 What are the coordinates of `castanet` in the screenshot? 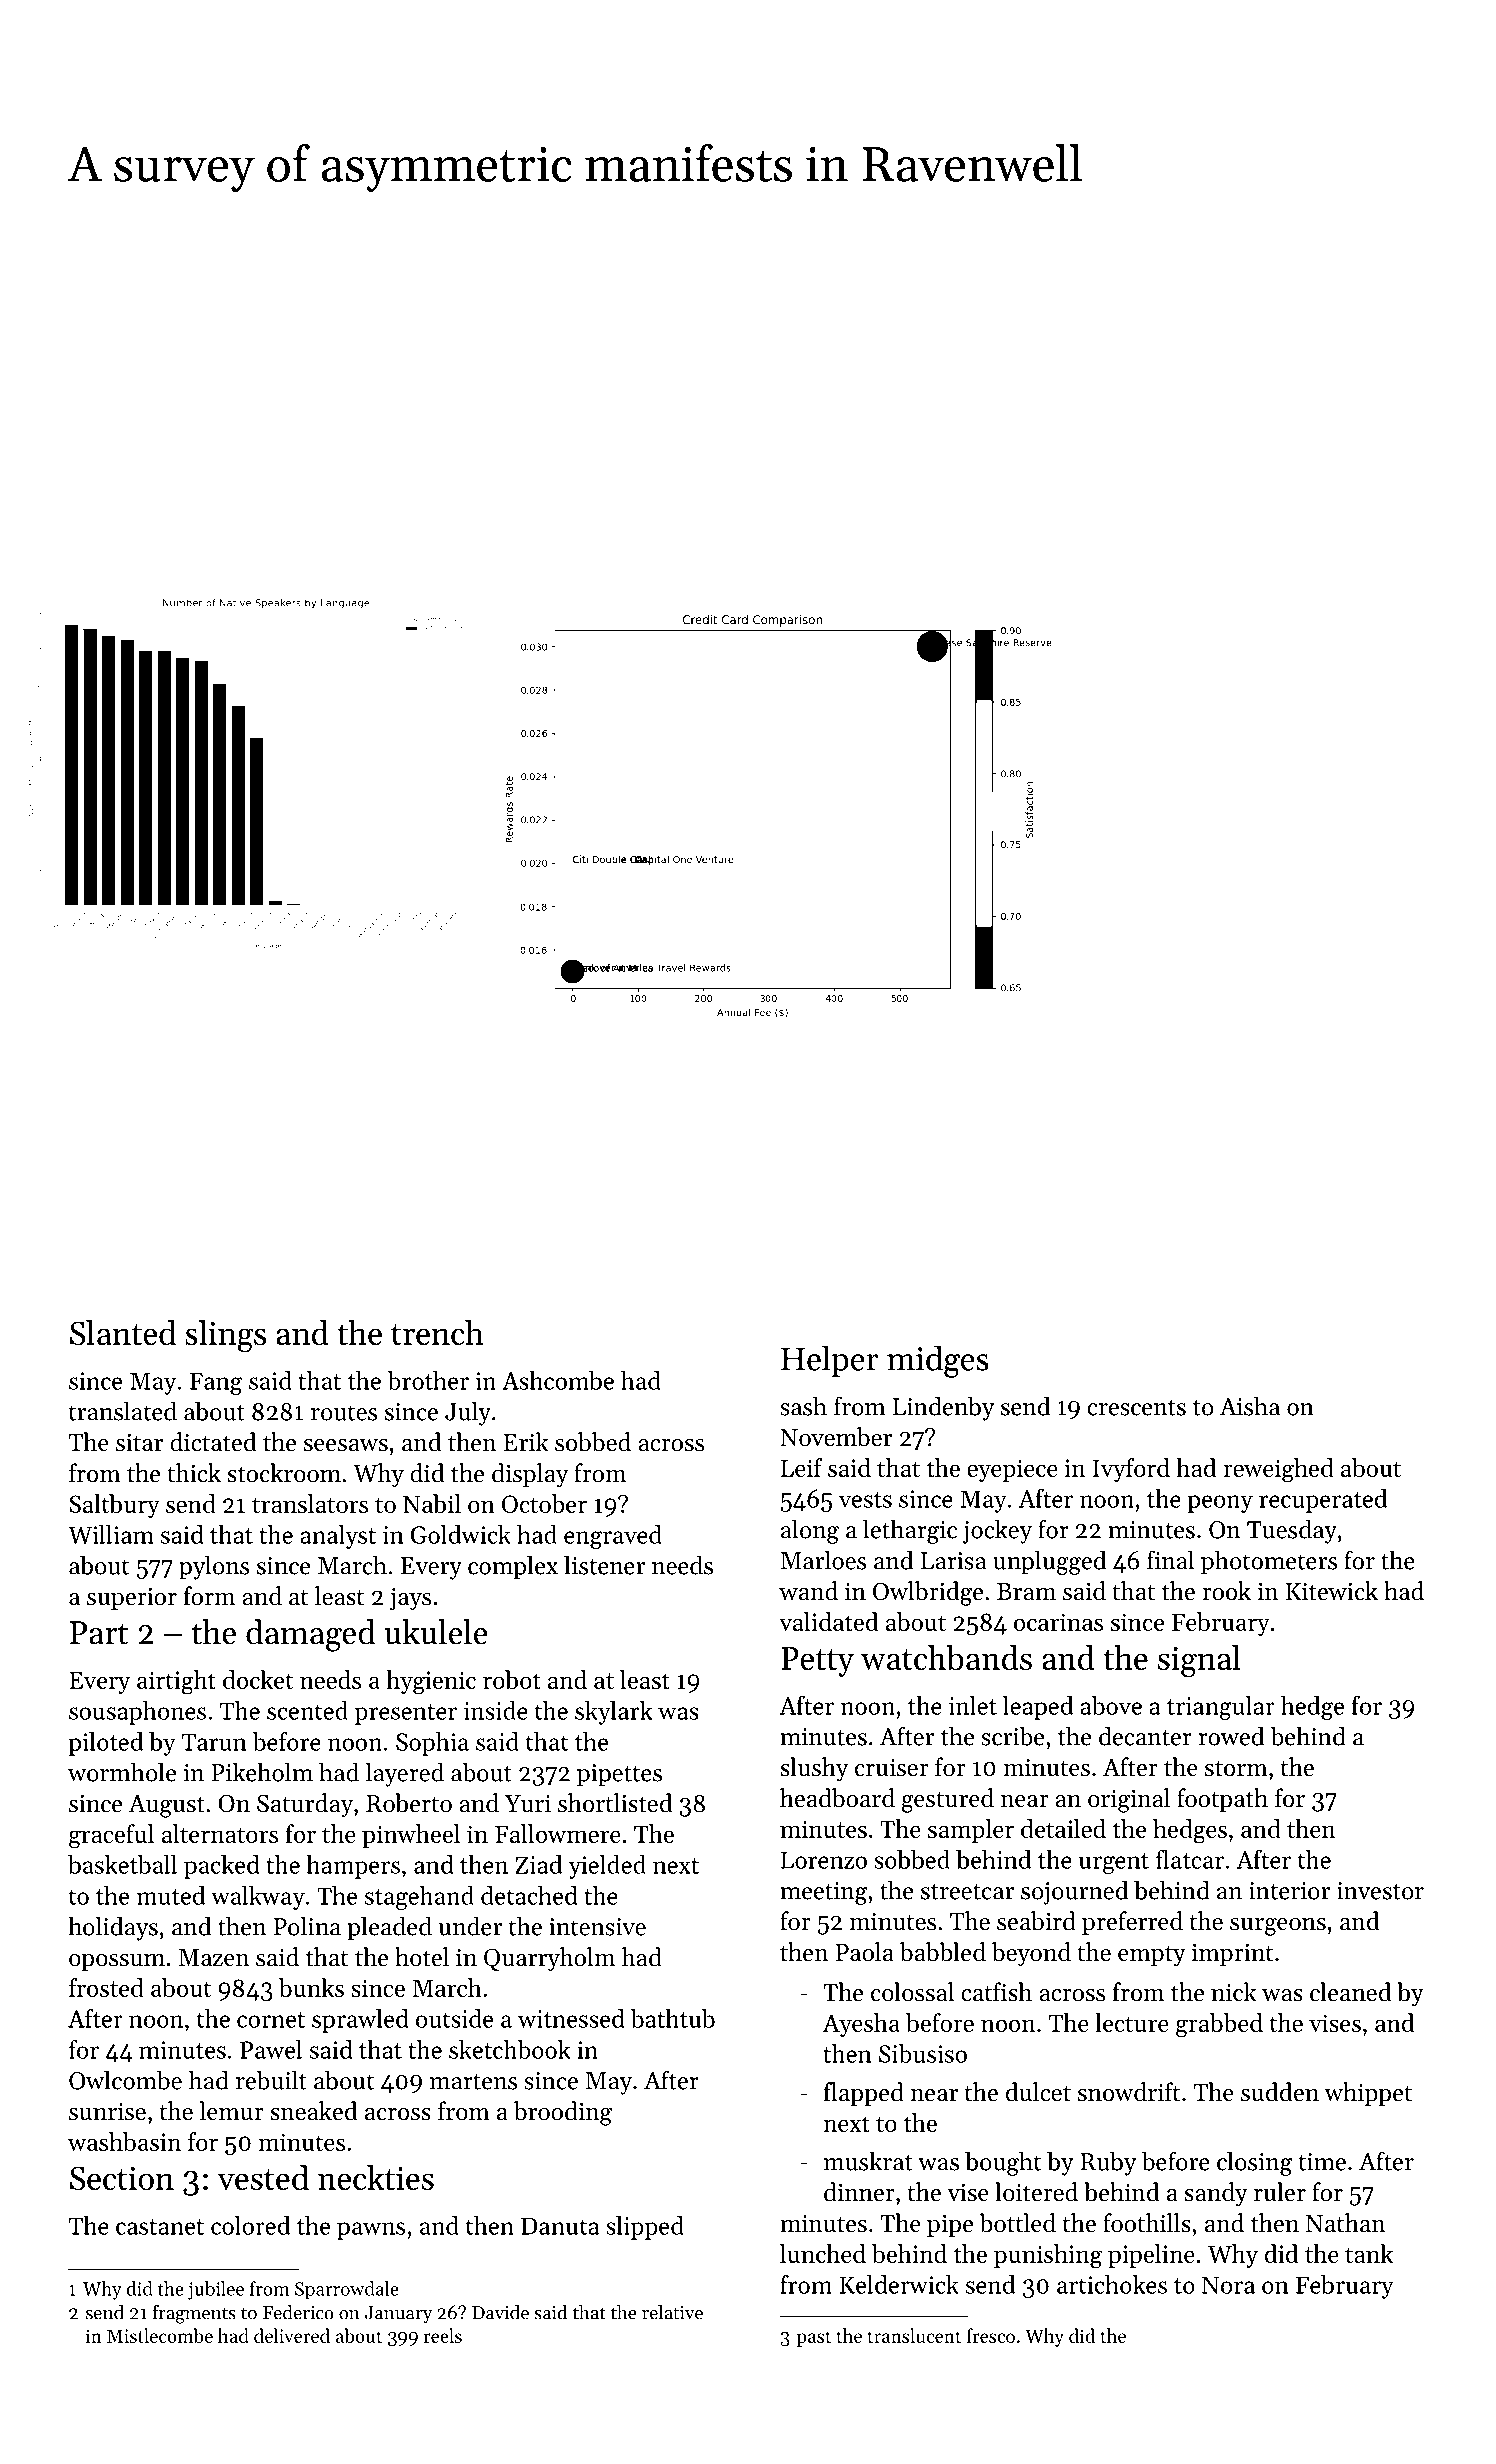 It's located at (160, 2227).
